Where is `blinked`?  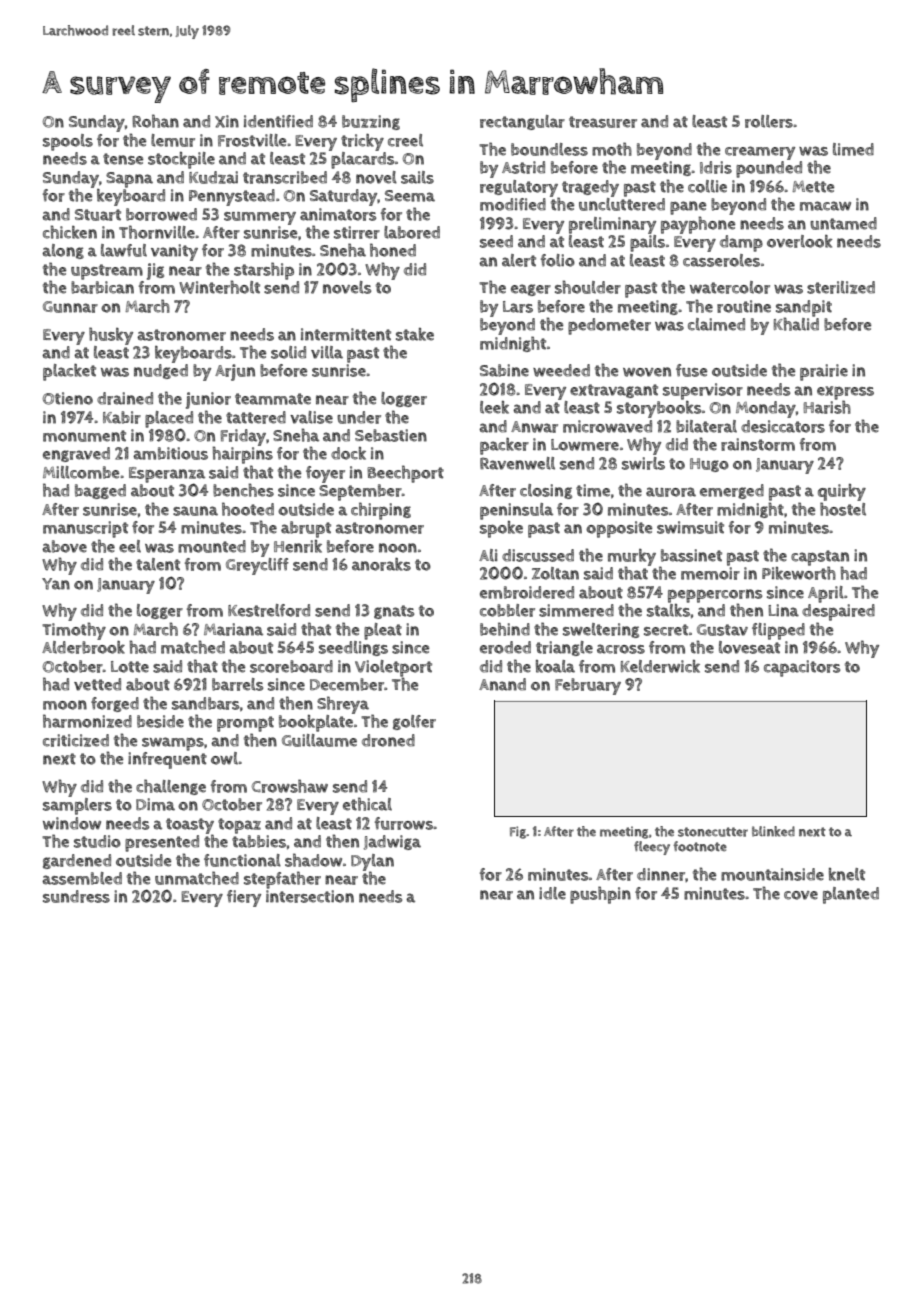 blinked is located at coordinates (773, 831).
